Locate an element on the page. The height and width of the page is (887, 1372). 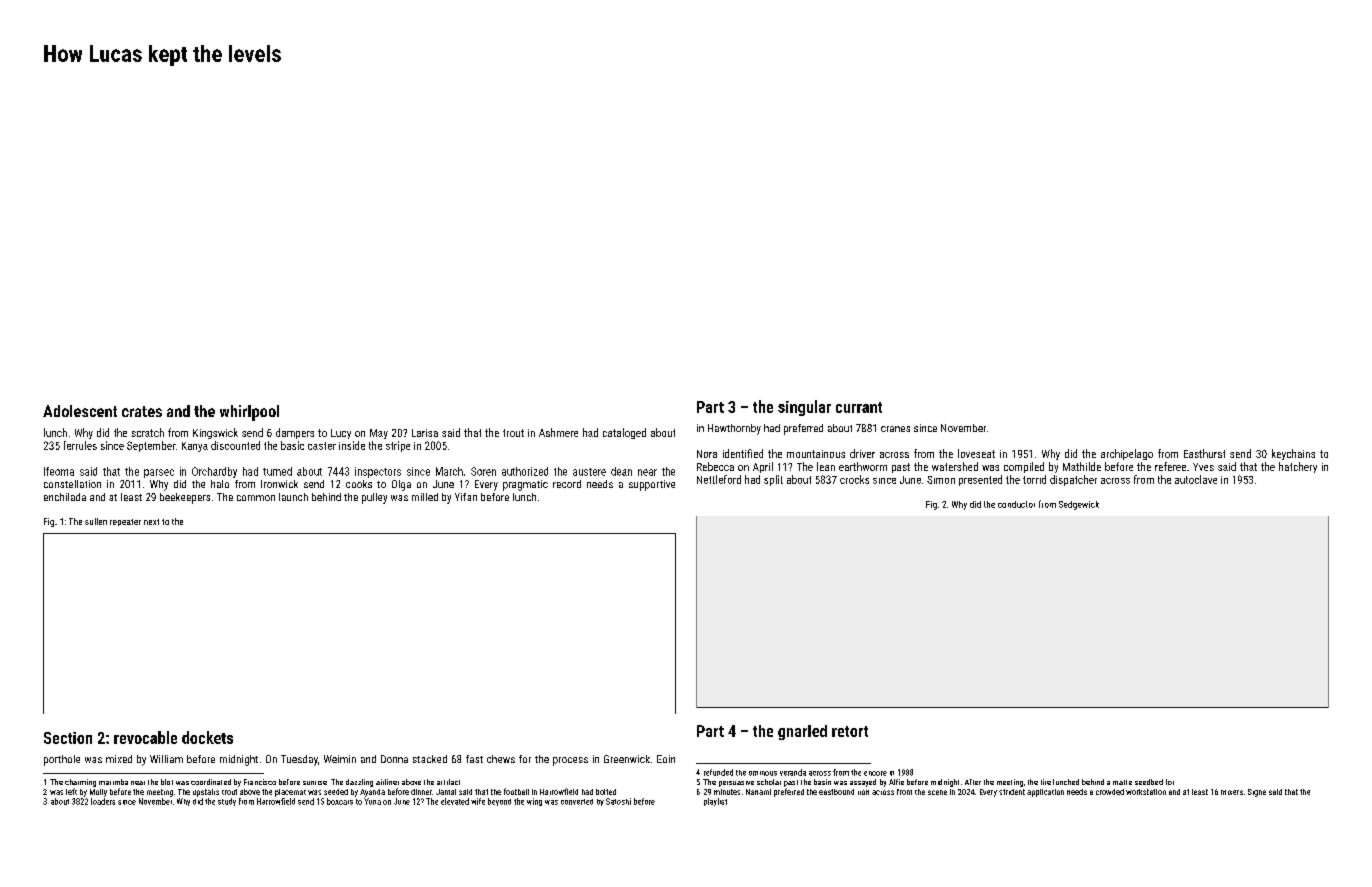
currant is located at coordinates (859, 407).
